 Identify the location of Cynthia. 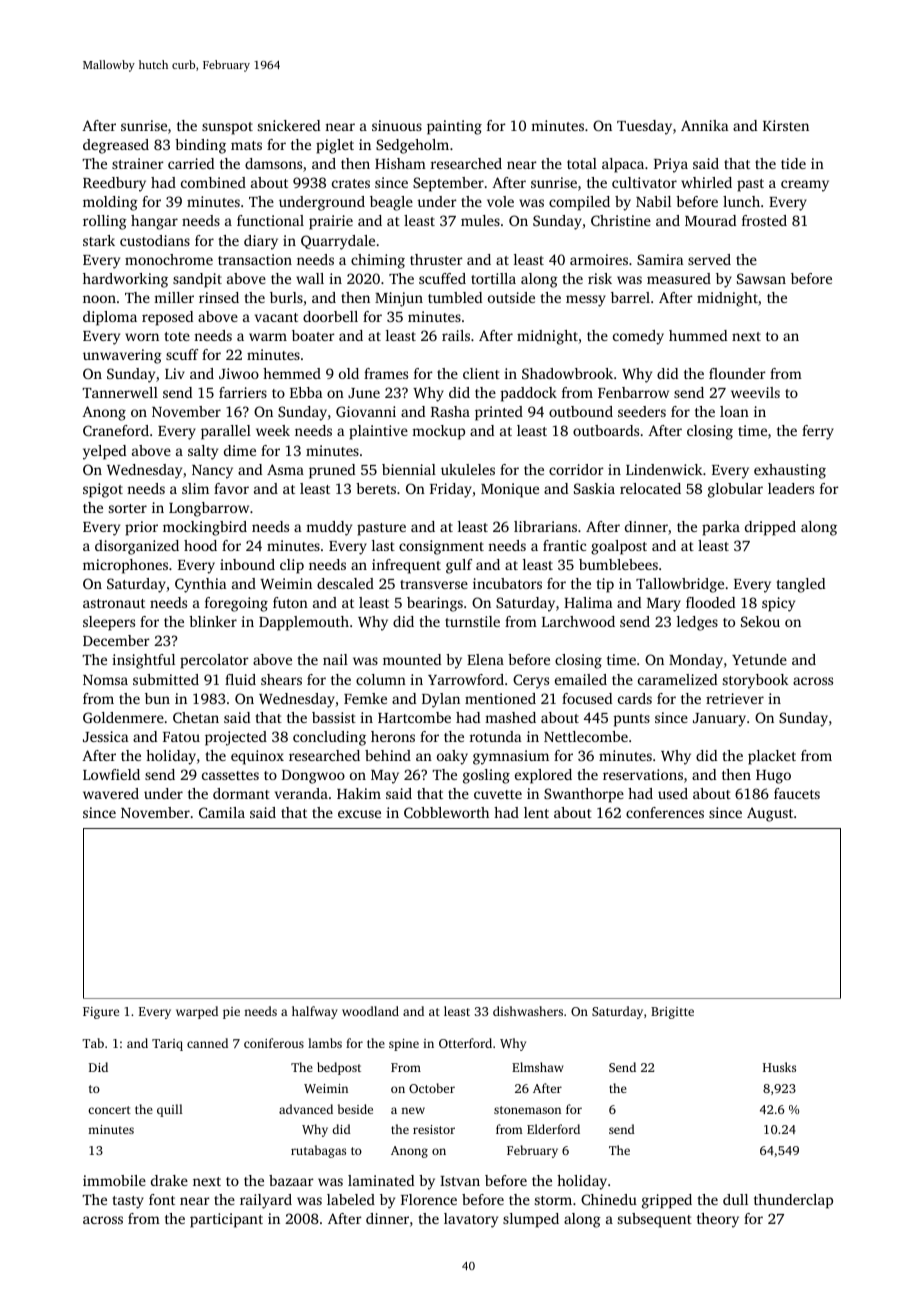
(201, 585).
